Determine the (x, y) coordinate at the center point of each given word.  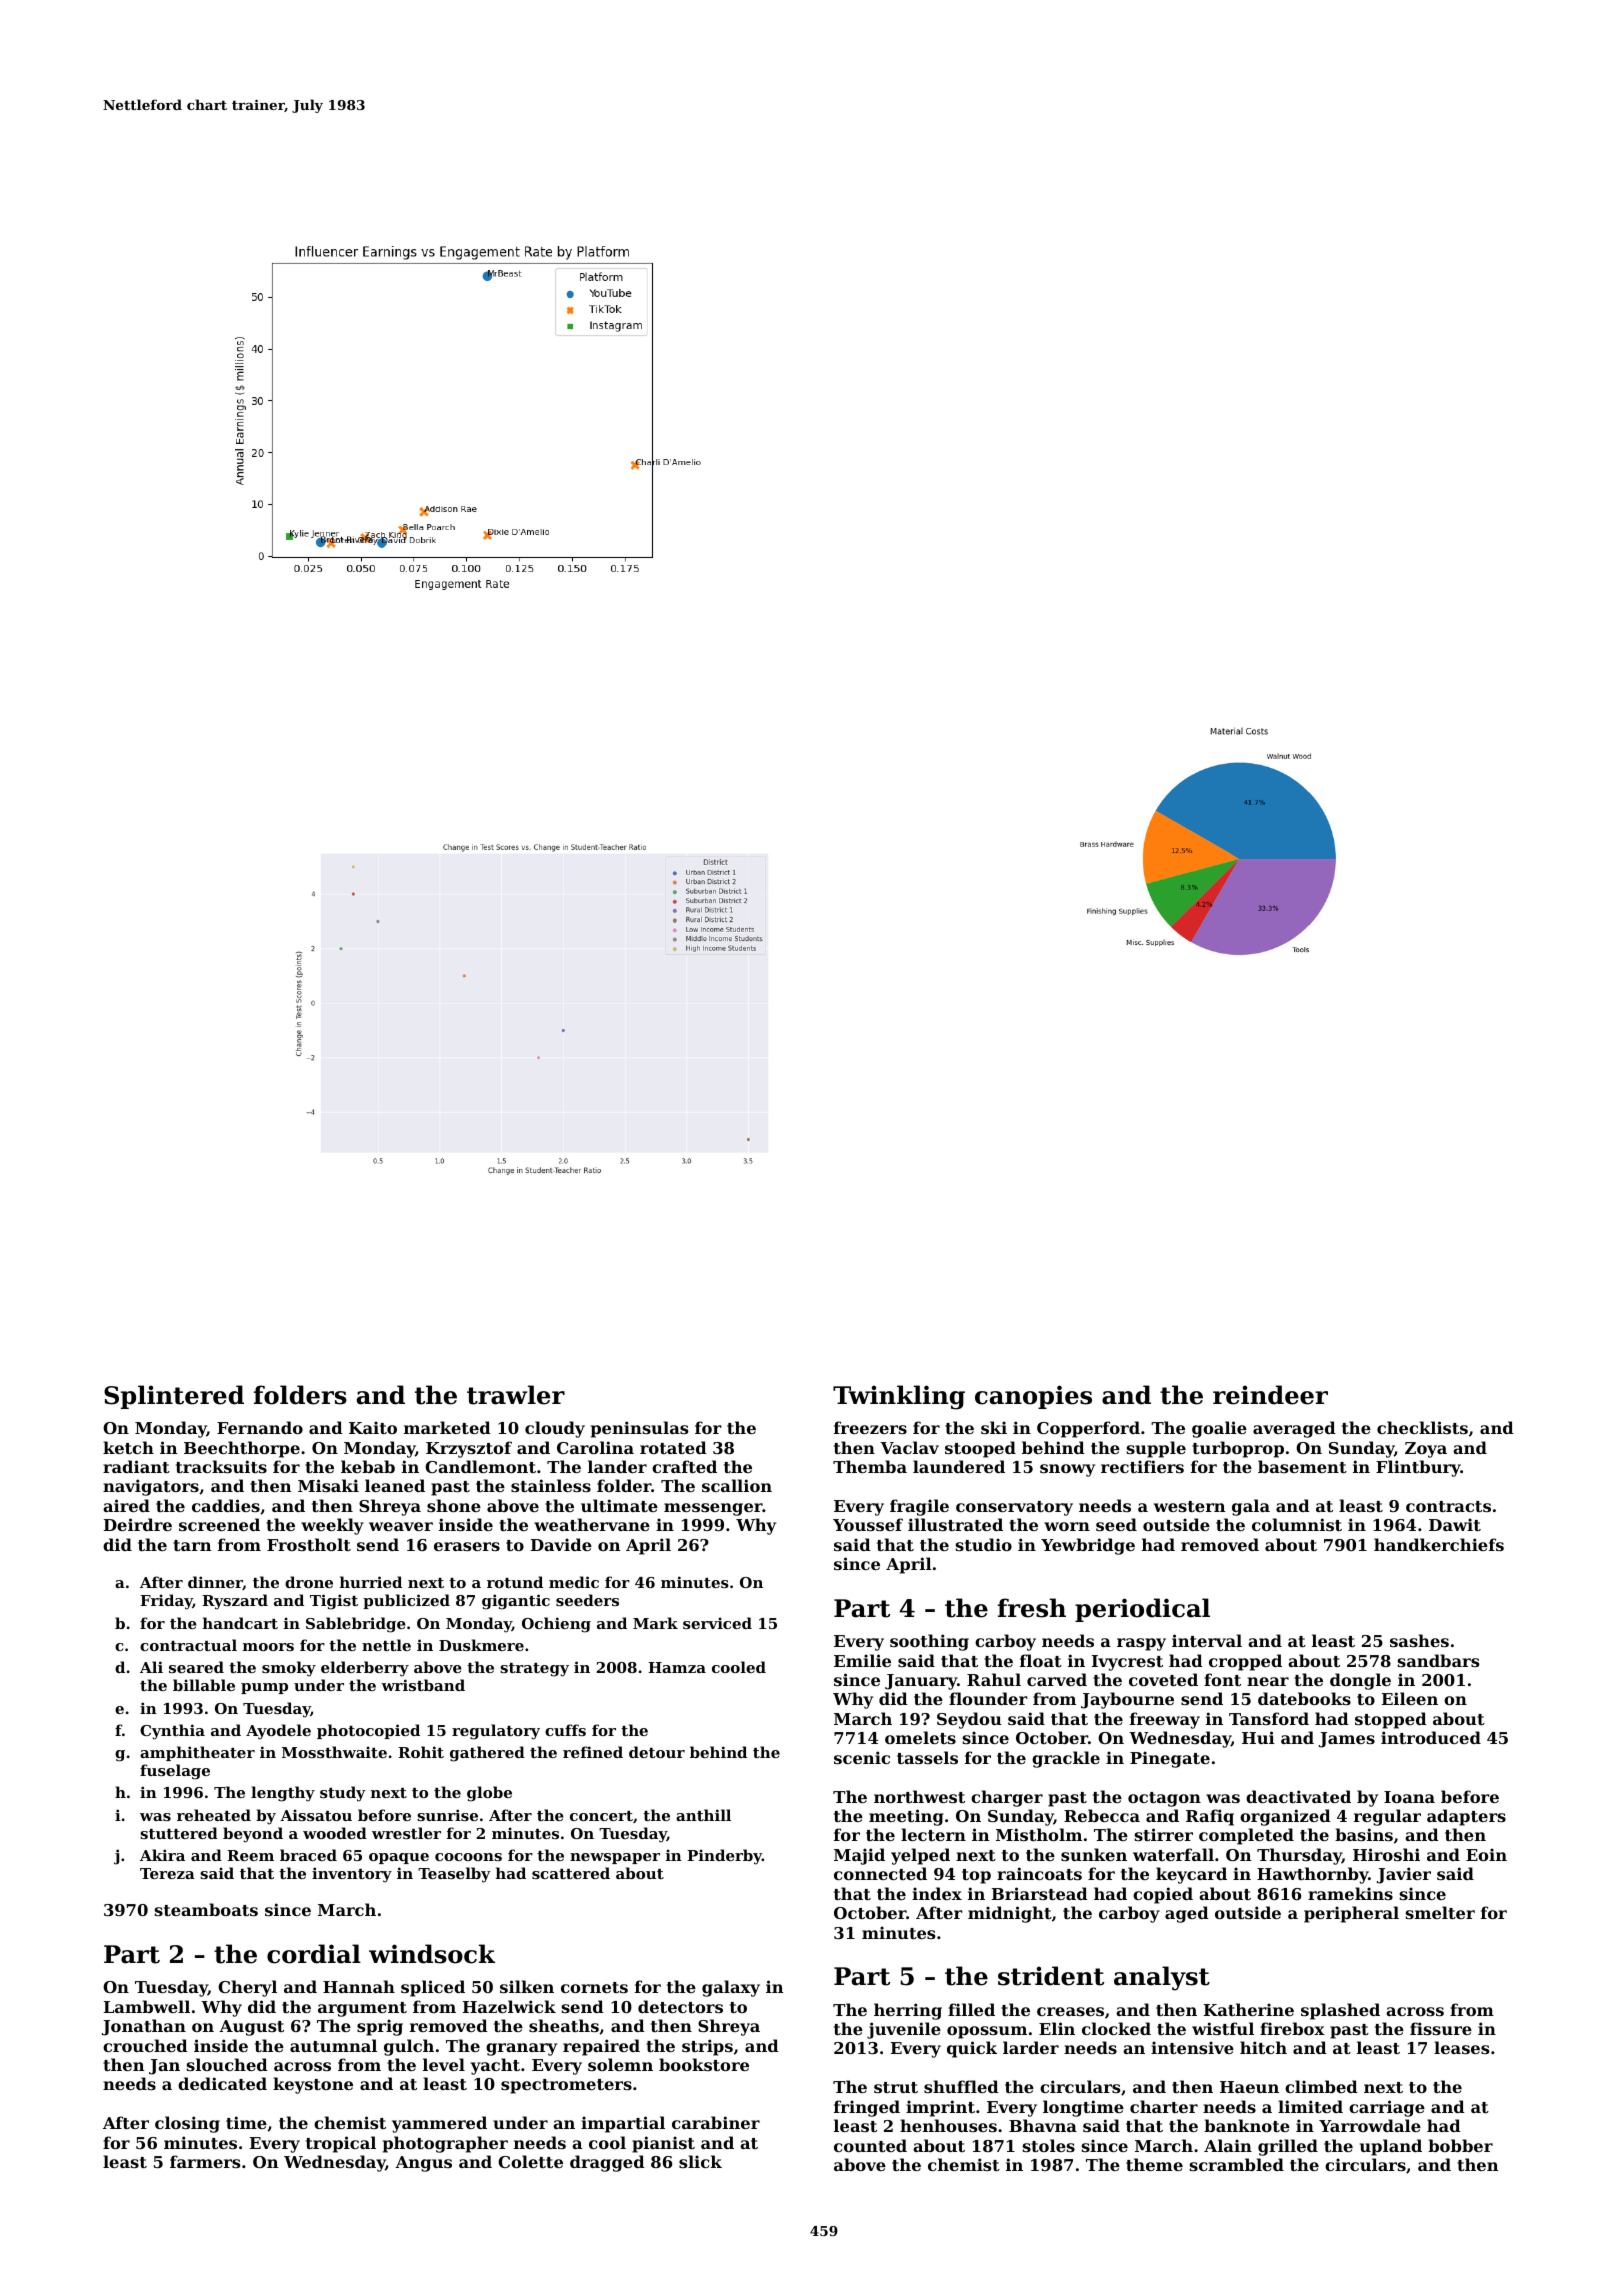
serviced (717, 1623)
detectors (680, 2006)
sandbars (1438, 1660)
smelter (1440, 1912)
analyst (1162, 1978)
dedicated (222, 2083)
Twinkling (899, 1397)
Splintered (174, 1397)
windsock (432, 1954)
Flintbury (1418, 1468)
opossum (987, 2032)
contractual (188, 1645)
